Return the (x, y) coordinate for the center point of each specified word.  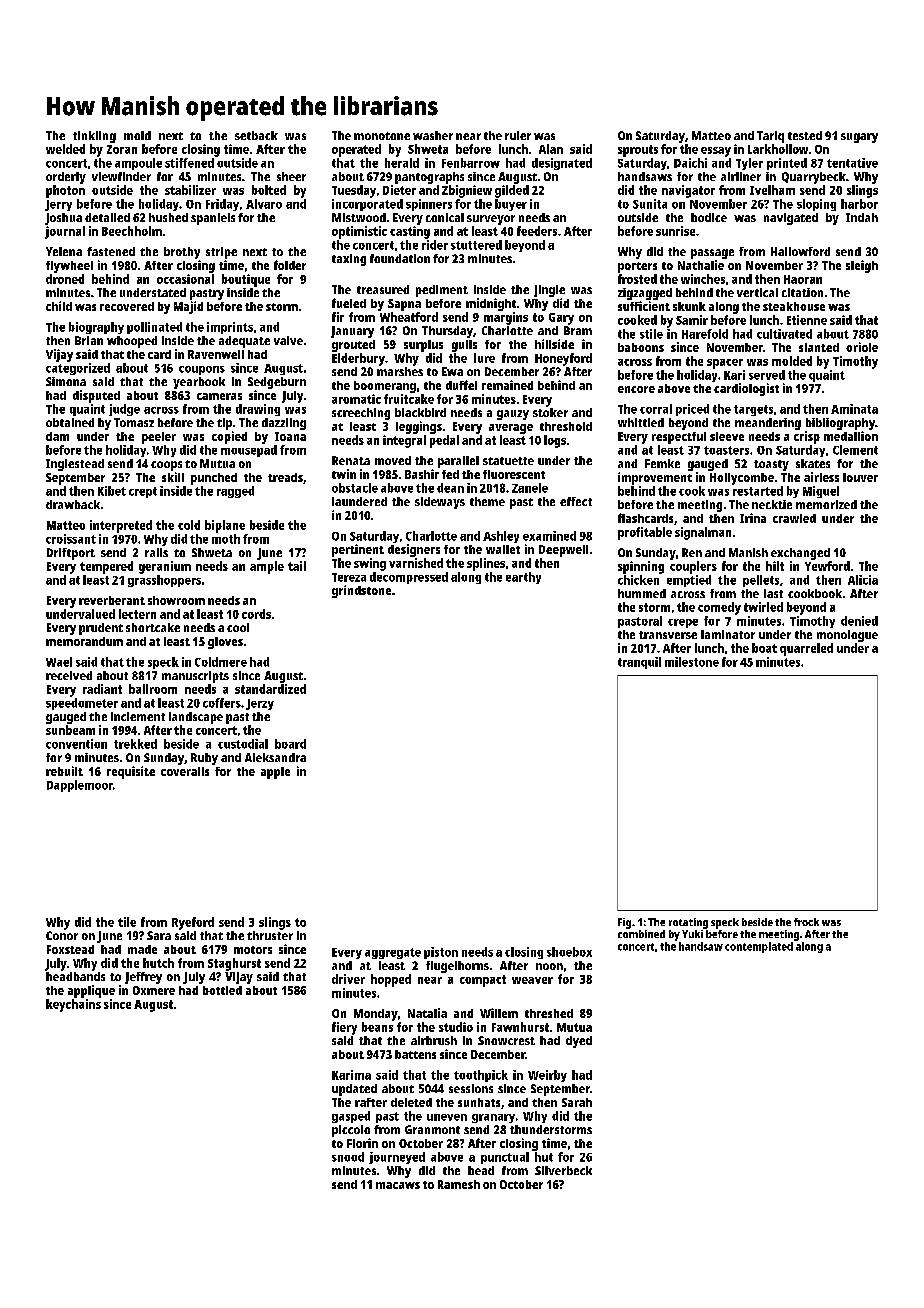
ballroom (153, 689)
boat (764, 648)
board (290, 744)
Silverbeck (563, 1170)
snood (348, 1157)
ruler (518, 135)
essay (716, 152)
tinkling (94, 137)
